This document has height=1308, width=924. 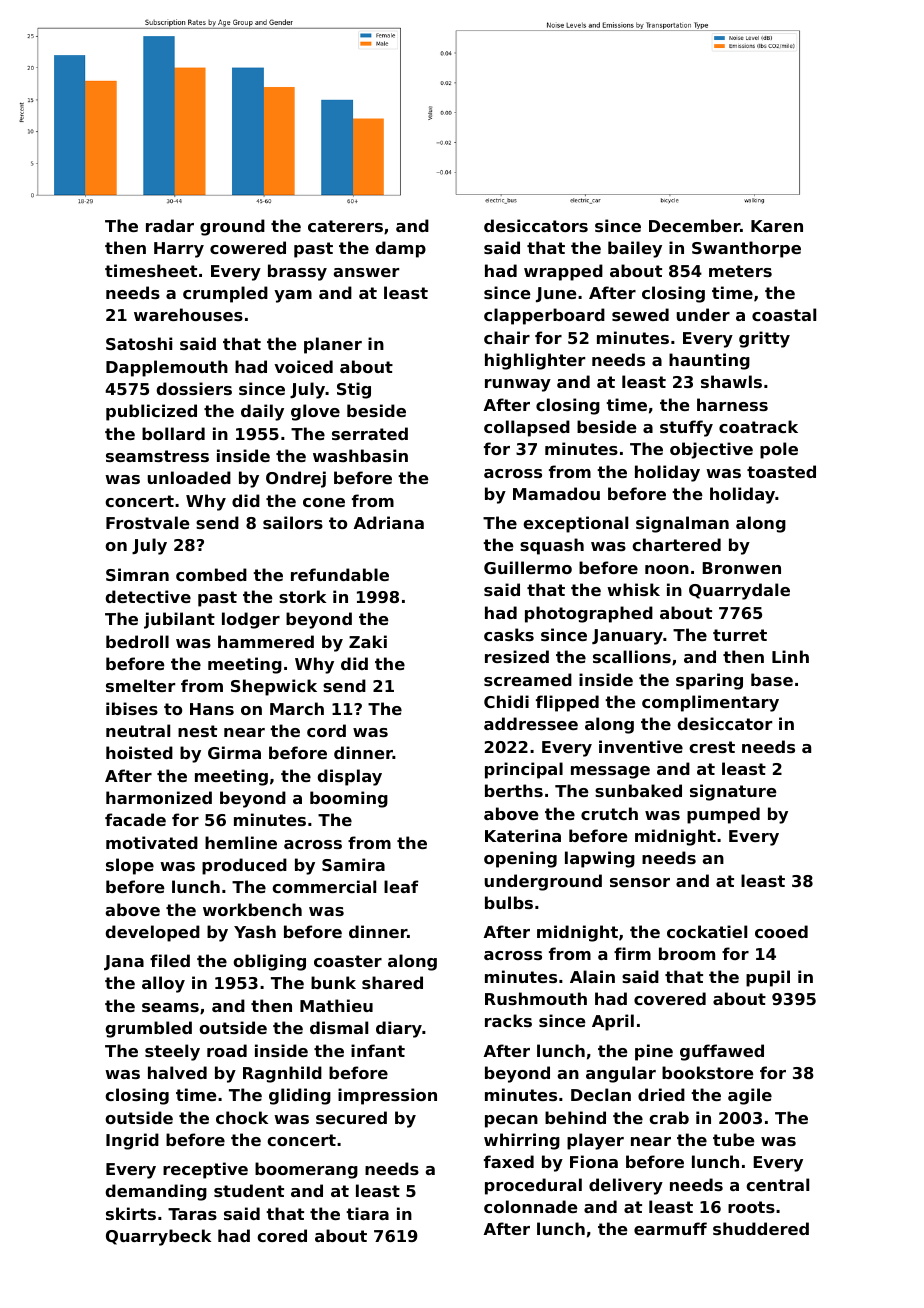 What do you see at coordinates (158, 1237) in the document?
I see `Quarrybeck` at bounding box center [158, 1237].
